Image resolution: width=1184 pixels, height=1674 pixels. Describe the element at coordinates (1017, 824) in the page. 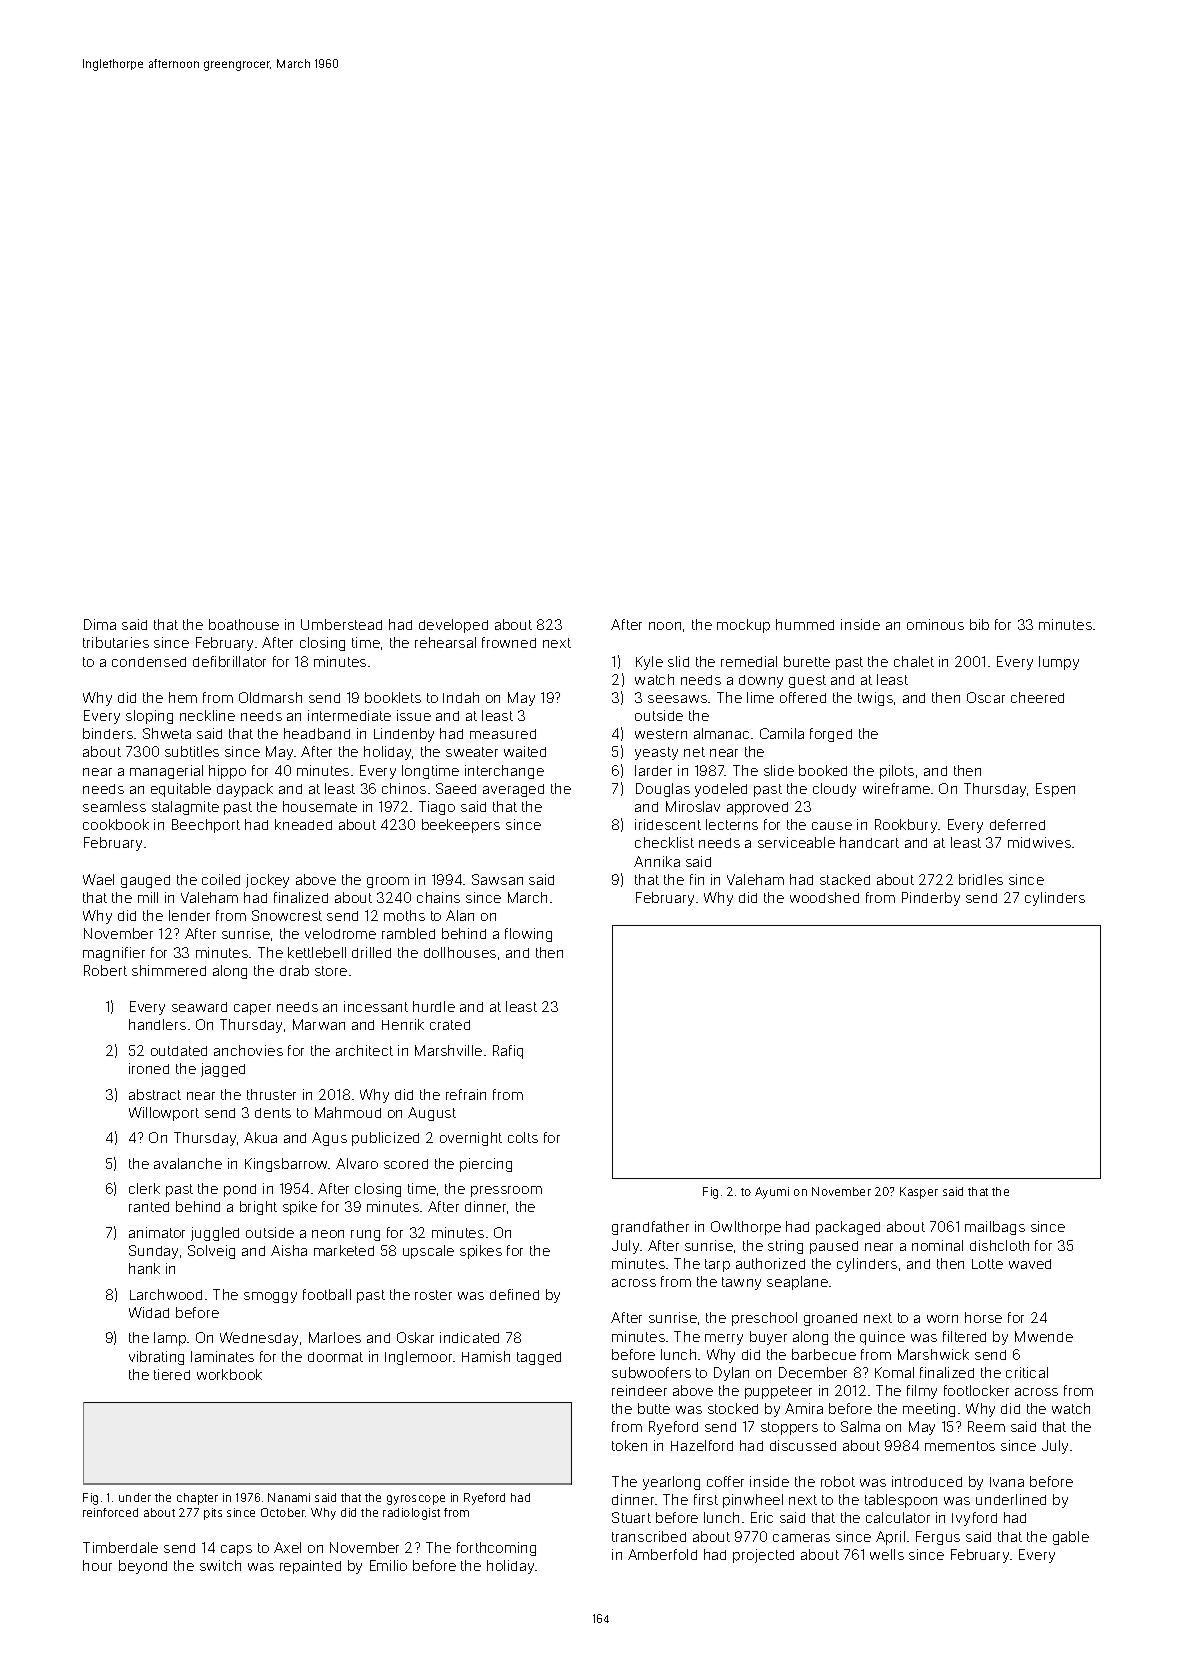

I see `deferred` at that location.
